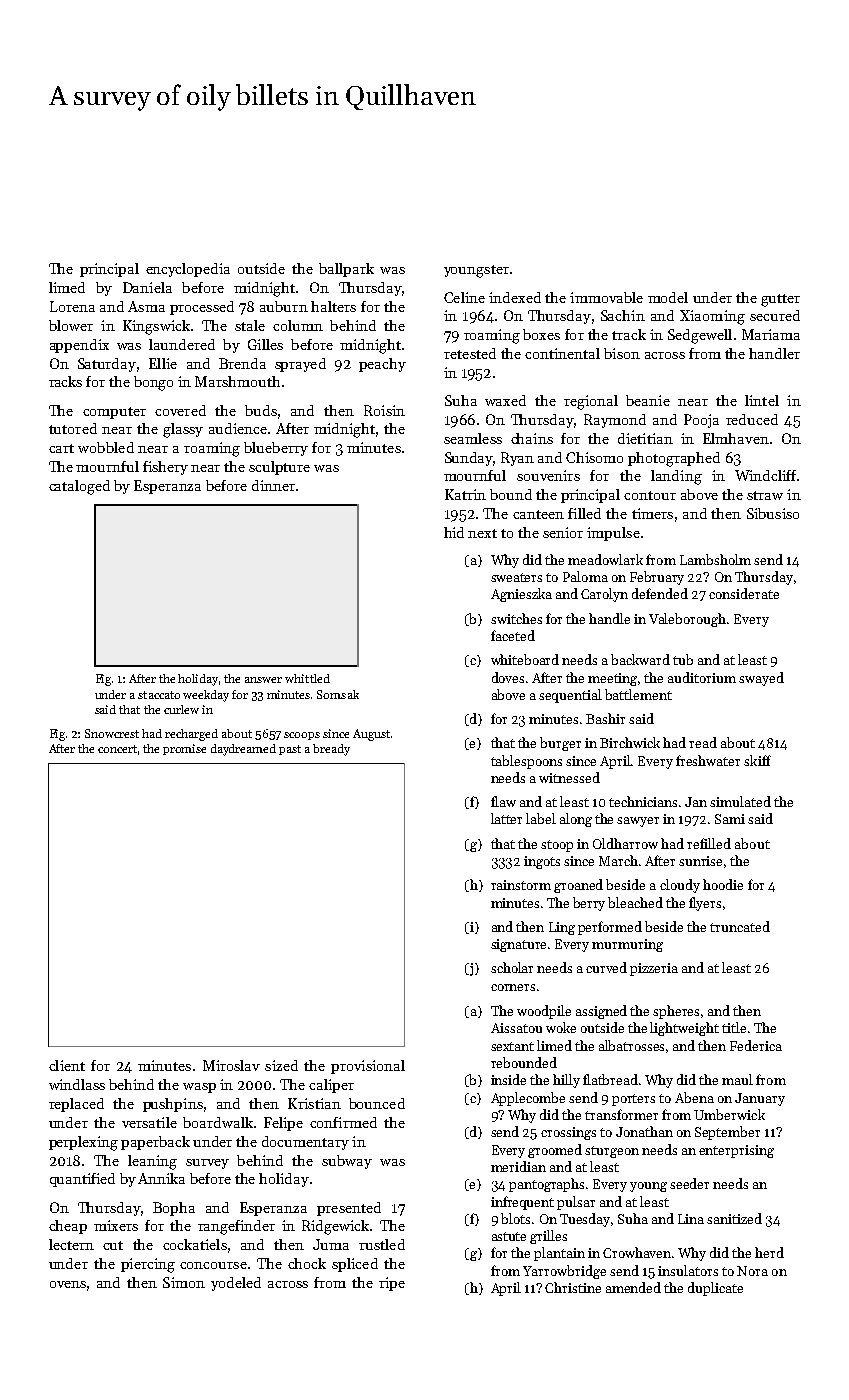 The width and height of the screenshot is (849, 1400). I want to click on sunrise, so click(700, 861).
